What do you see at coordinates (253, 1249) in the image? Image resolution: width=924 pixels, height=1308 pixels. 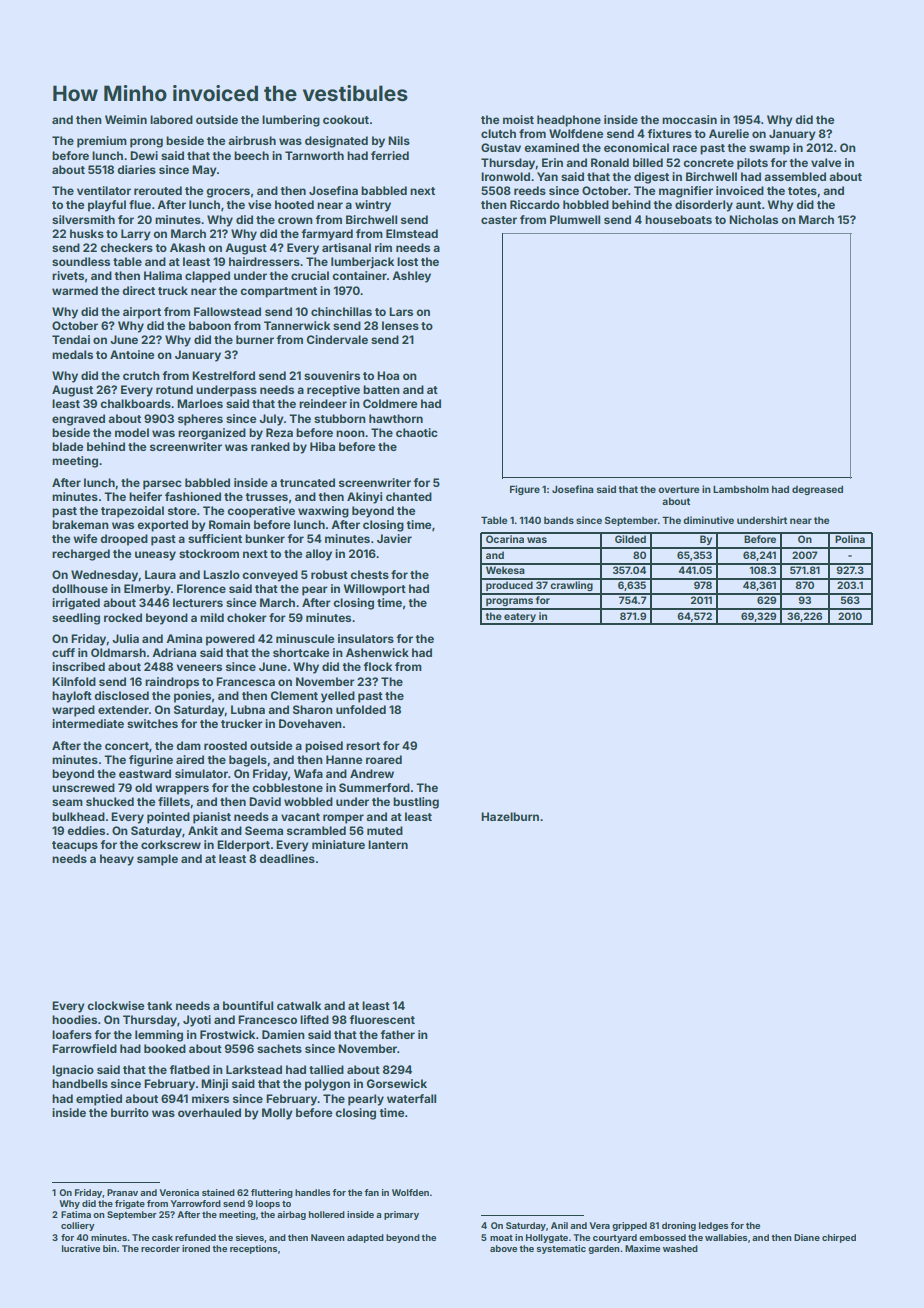 I see `receptions` at bounding box center [253, 1249].
